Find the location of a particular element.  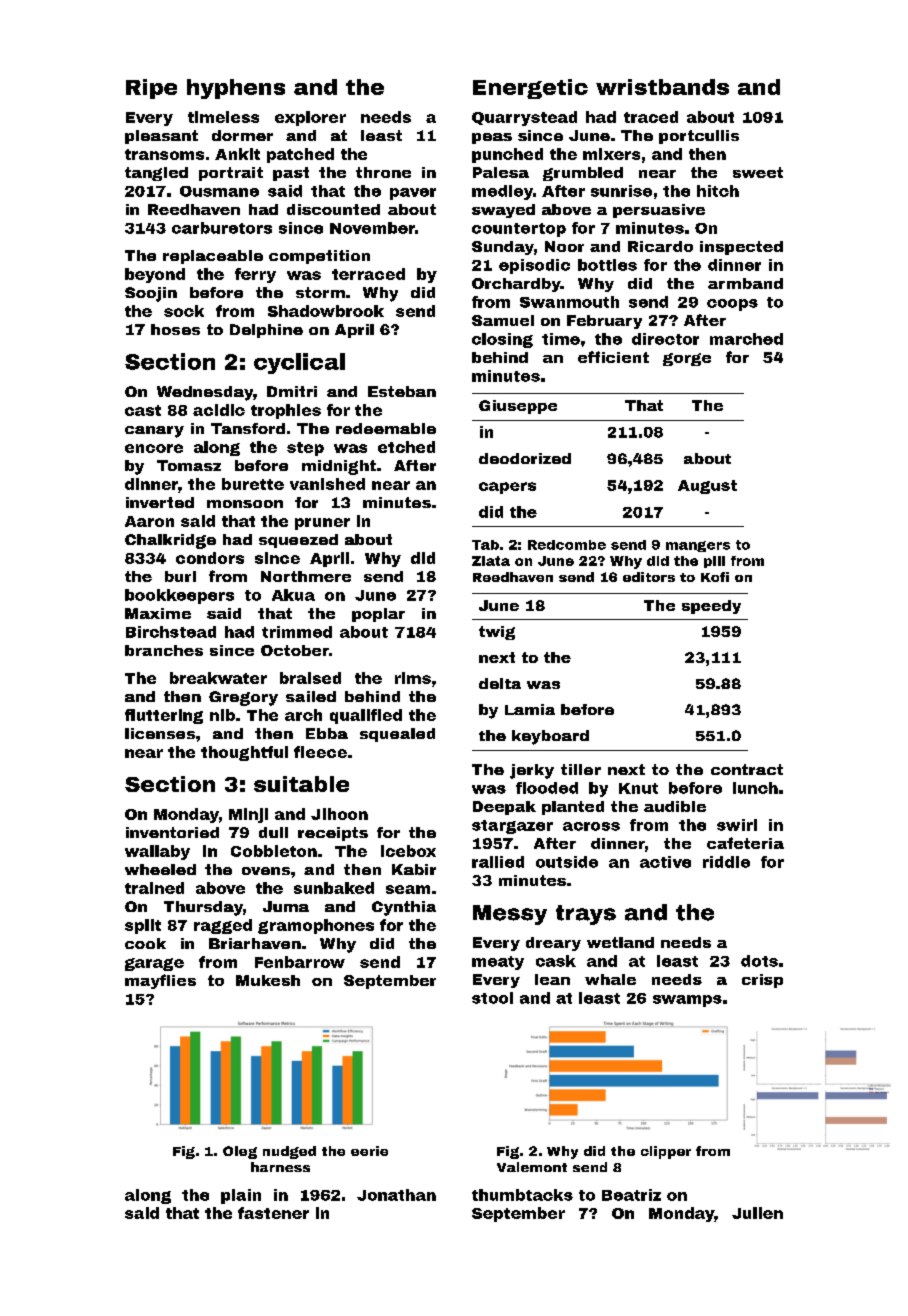

Energetic is located at coordinates (530, 89).
